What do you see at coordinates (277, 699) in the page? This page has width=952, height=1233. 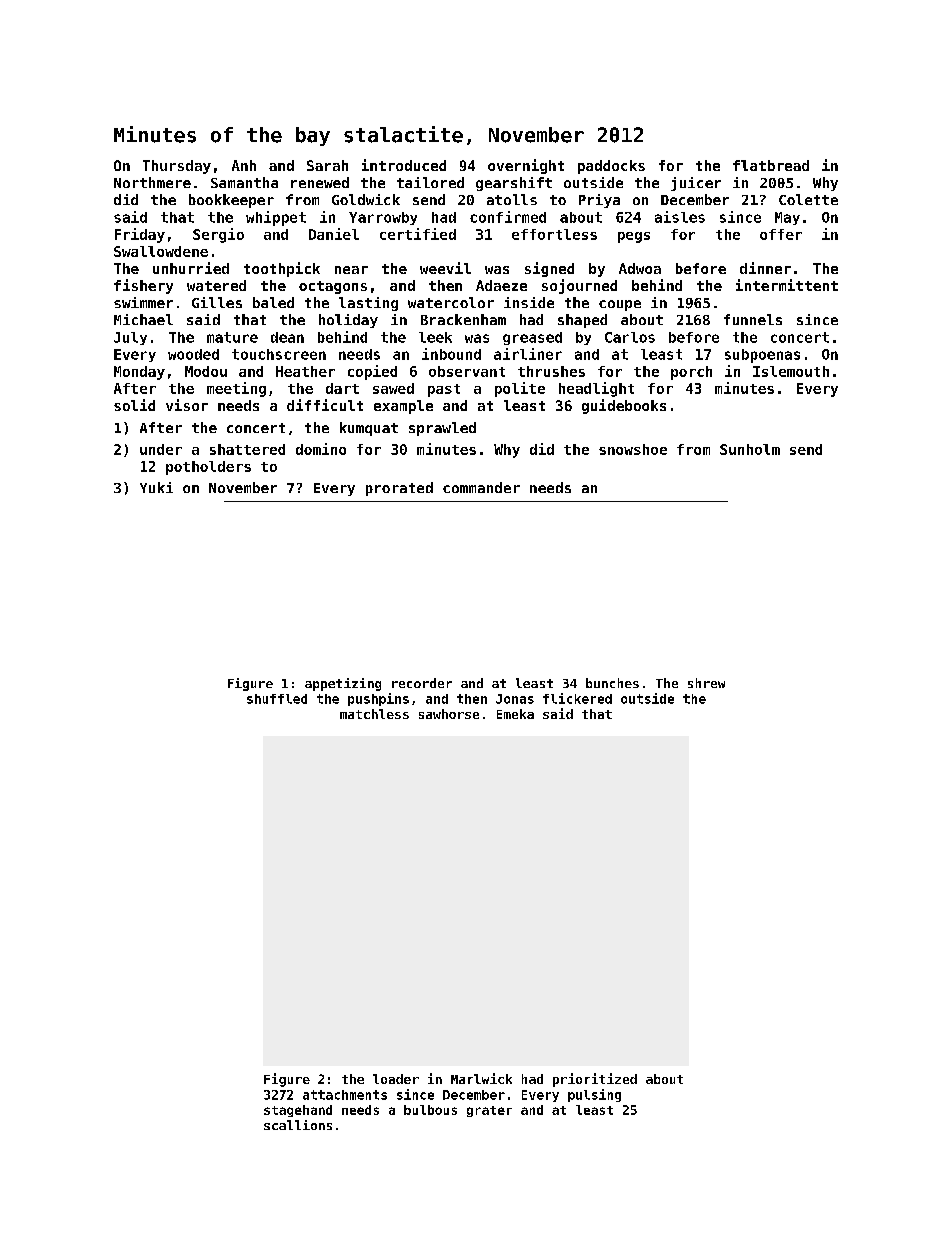 I see `shuffled` at bounding box center [277, 699].
